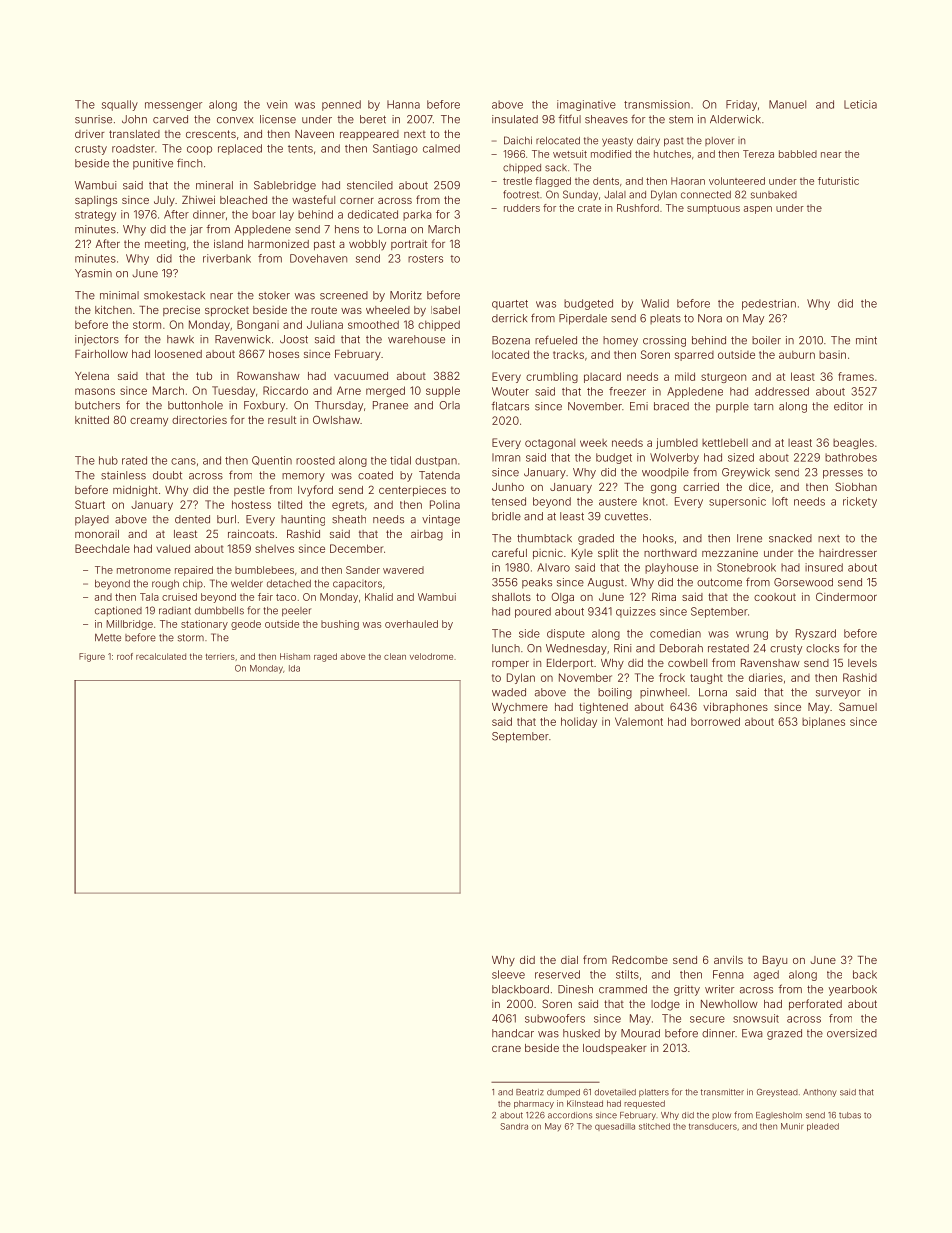  What do you see at coordinates (508, 974) in the page?
I see `sleeve` at bounding box center [508, 974].
